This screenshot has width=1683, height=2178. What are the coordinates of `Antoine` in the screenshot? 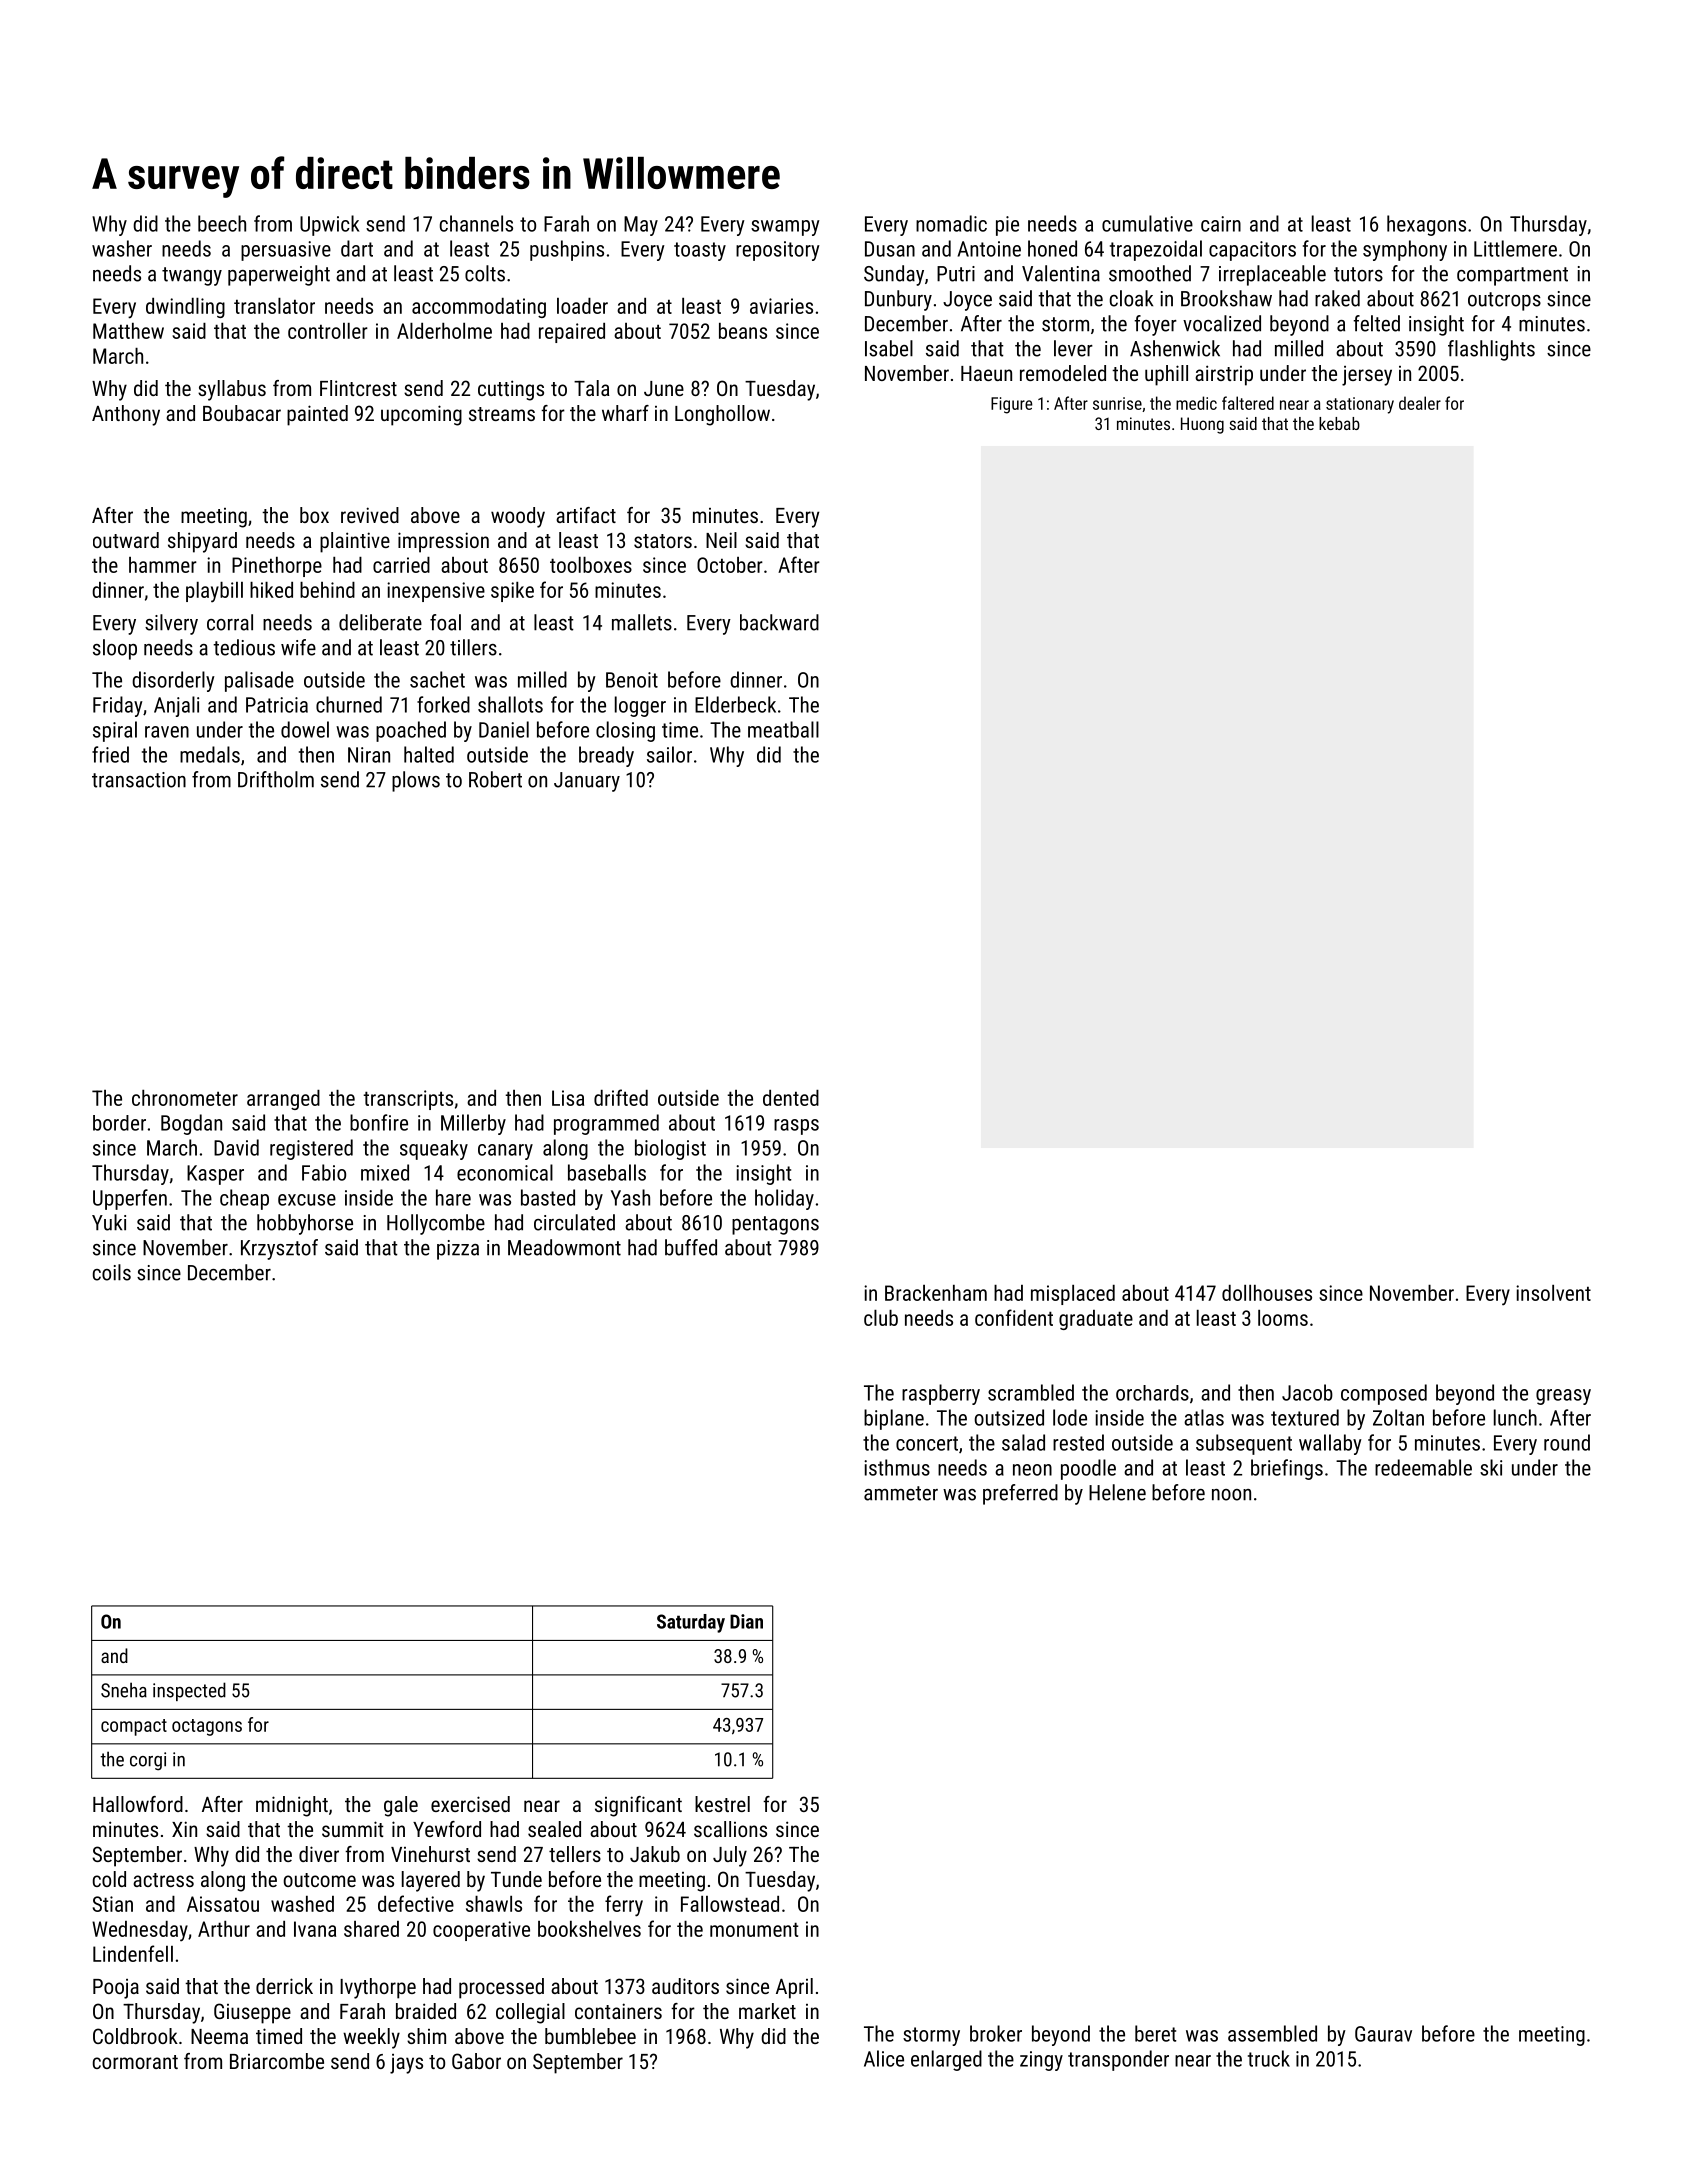 It's located at (989, 249).
